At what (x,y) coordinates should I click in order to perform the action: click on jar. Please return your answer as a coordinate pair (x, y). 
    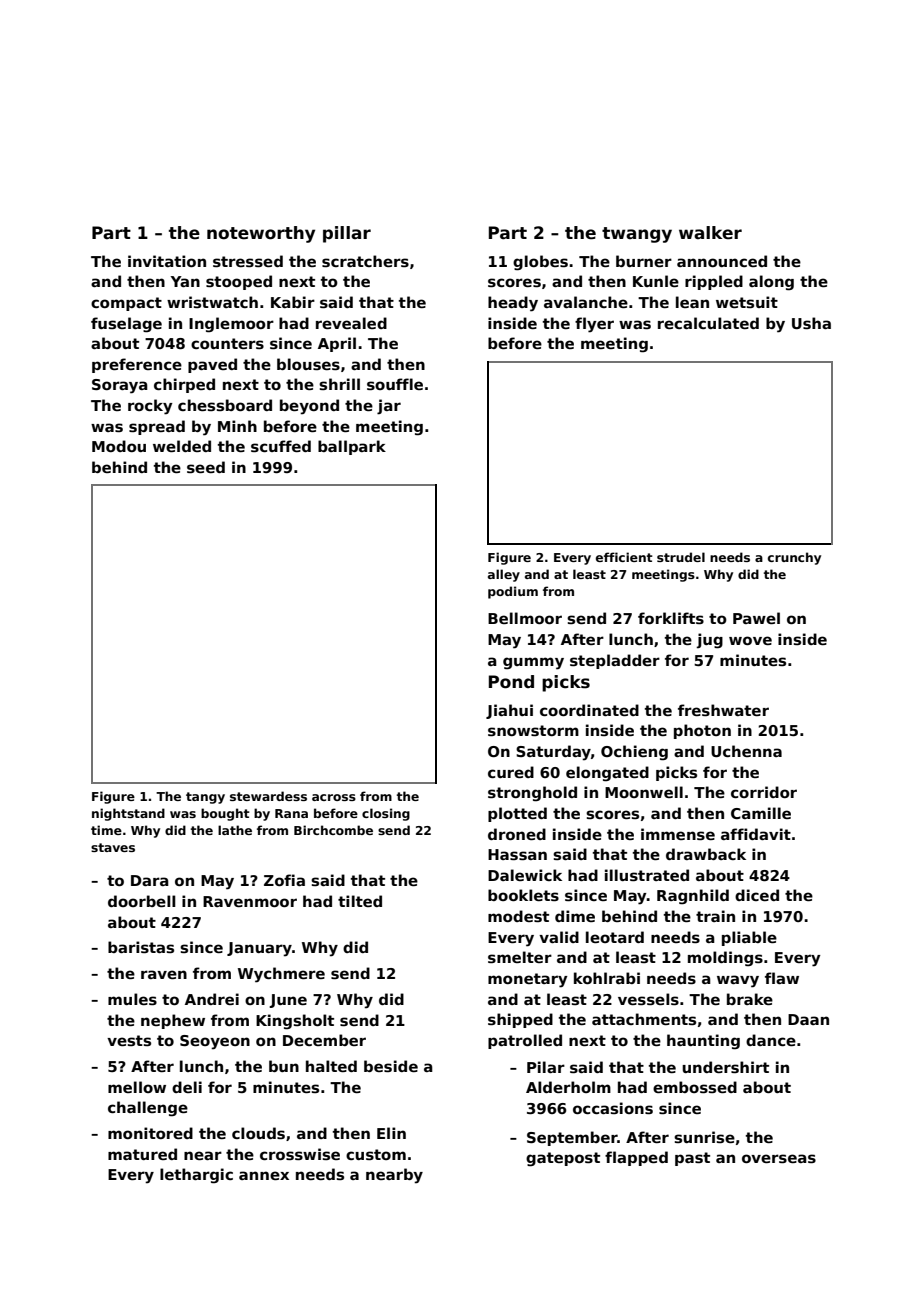
    Looking at the image, I should click on (389, 407).
